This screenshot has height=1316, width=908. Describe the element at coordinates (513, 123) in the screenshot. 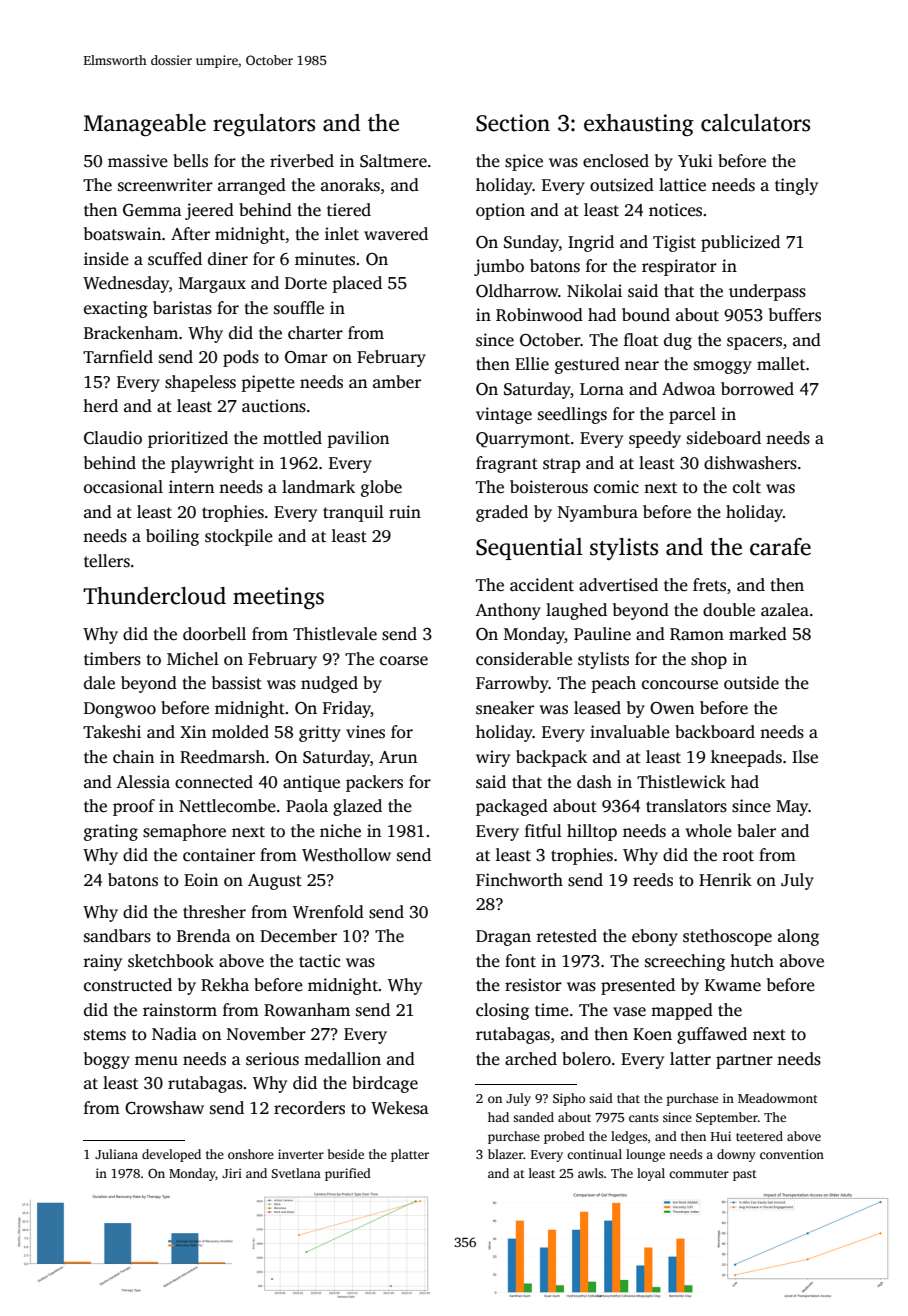

I see `Section` at that location.
